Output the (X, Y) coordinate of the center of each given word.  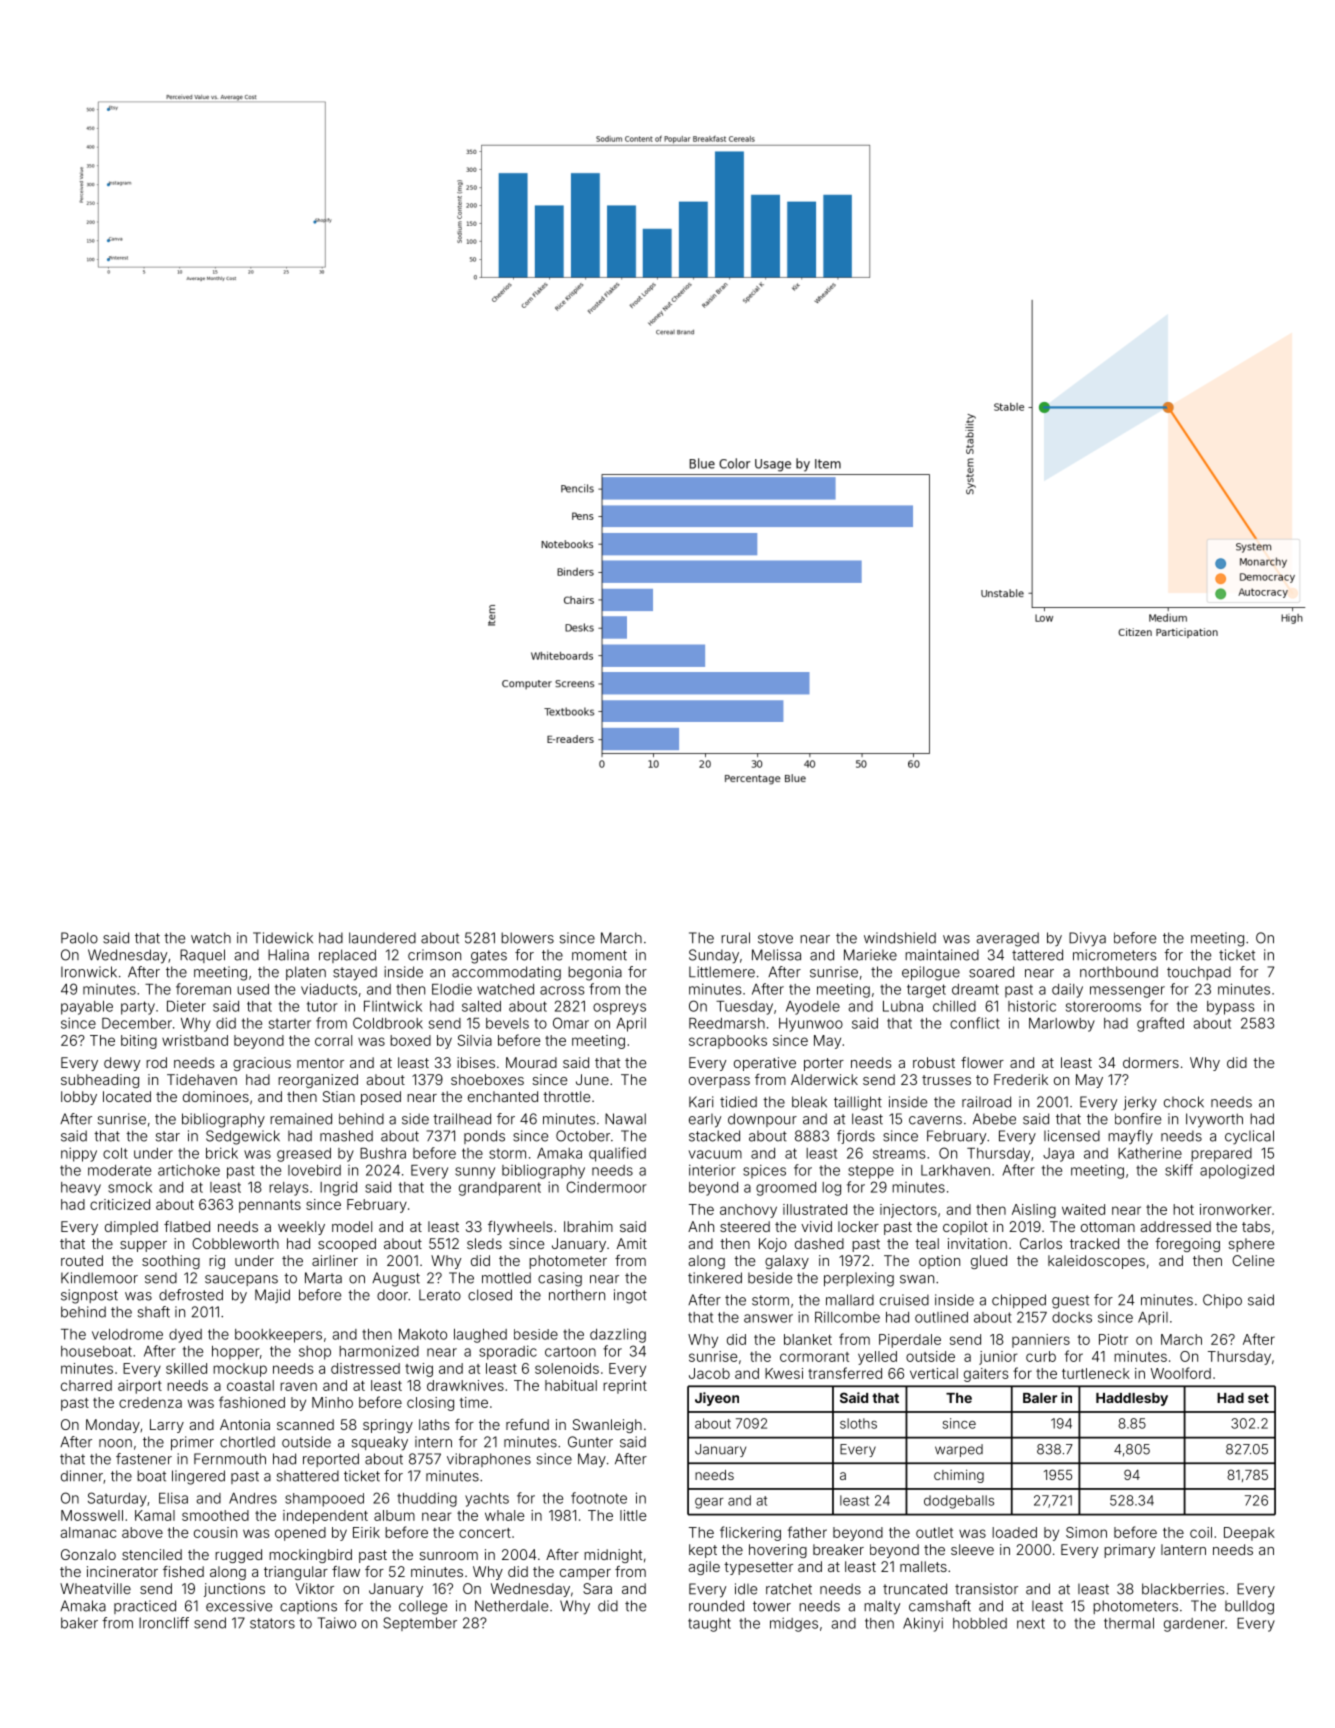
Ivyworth (1214, 1120)
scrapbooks (728, 1042)
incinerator (122, 1571)
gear (709, 1503)
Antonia (245, 1424)
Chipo (1222, 1301)
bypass (1231, 1008)
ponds (484, 1137)
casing (560, 1279)
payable (87, 1008)
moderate (119, 1170)
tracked (1094, 1243)
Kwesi (784, 1373)
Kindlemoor (99, 1278)
